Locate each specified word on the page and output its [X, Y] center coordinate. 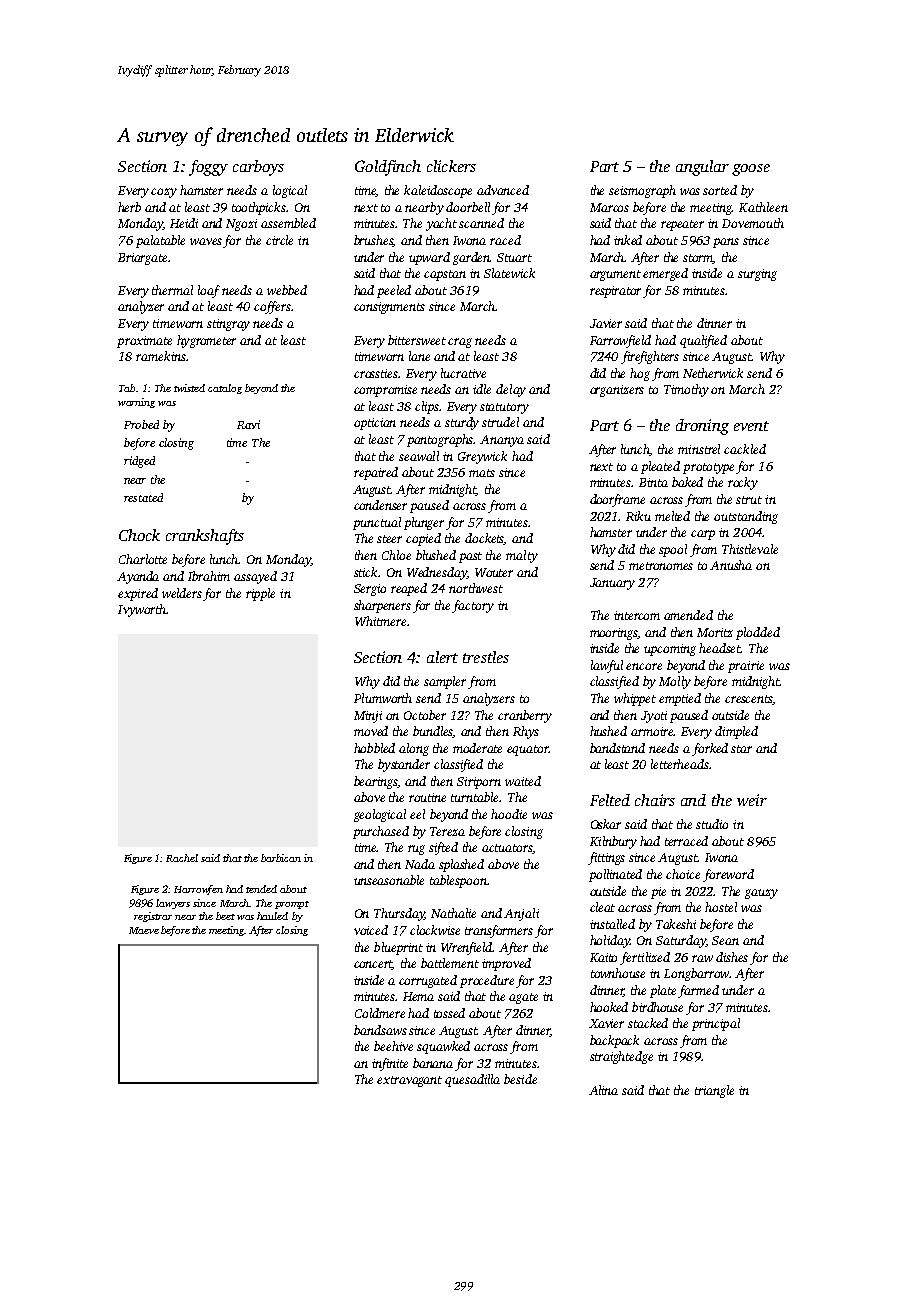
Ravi [248, 424]
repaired [376, 473]
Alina [603, 1090]
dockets [485, 539]
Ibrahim [209, 576]
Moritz [715, 632]
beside [520, 1079]
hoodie [509, 814]
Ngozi [241, 225]
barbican [281, 858]
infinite [390, 1064]
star [741, 749]
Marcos [609, 207]
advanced [503, 190]
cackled [745, 449]
